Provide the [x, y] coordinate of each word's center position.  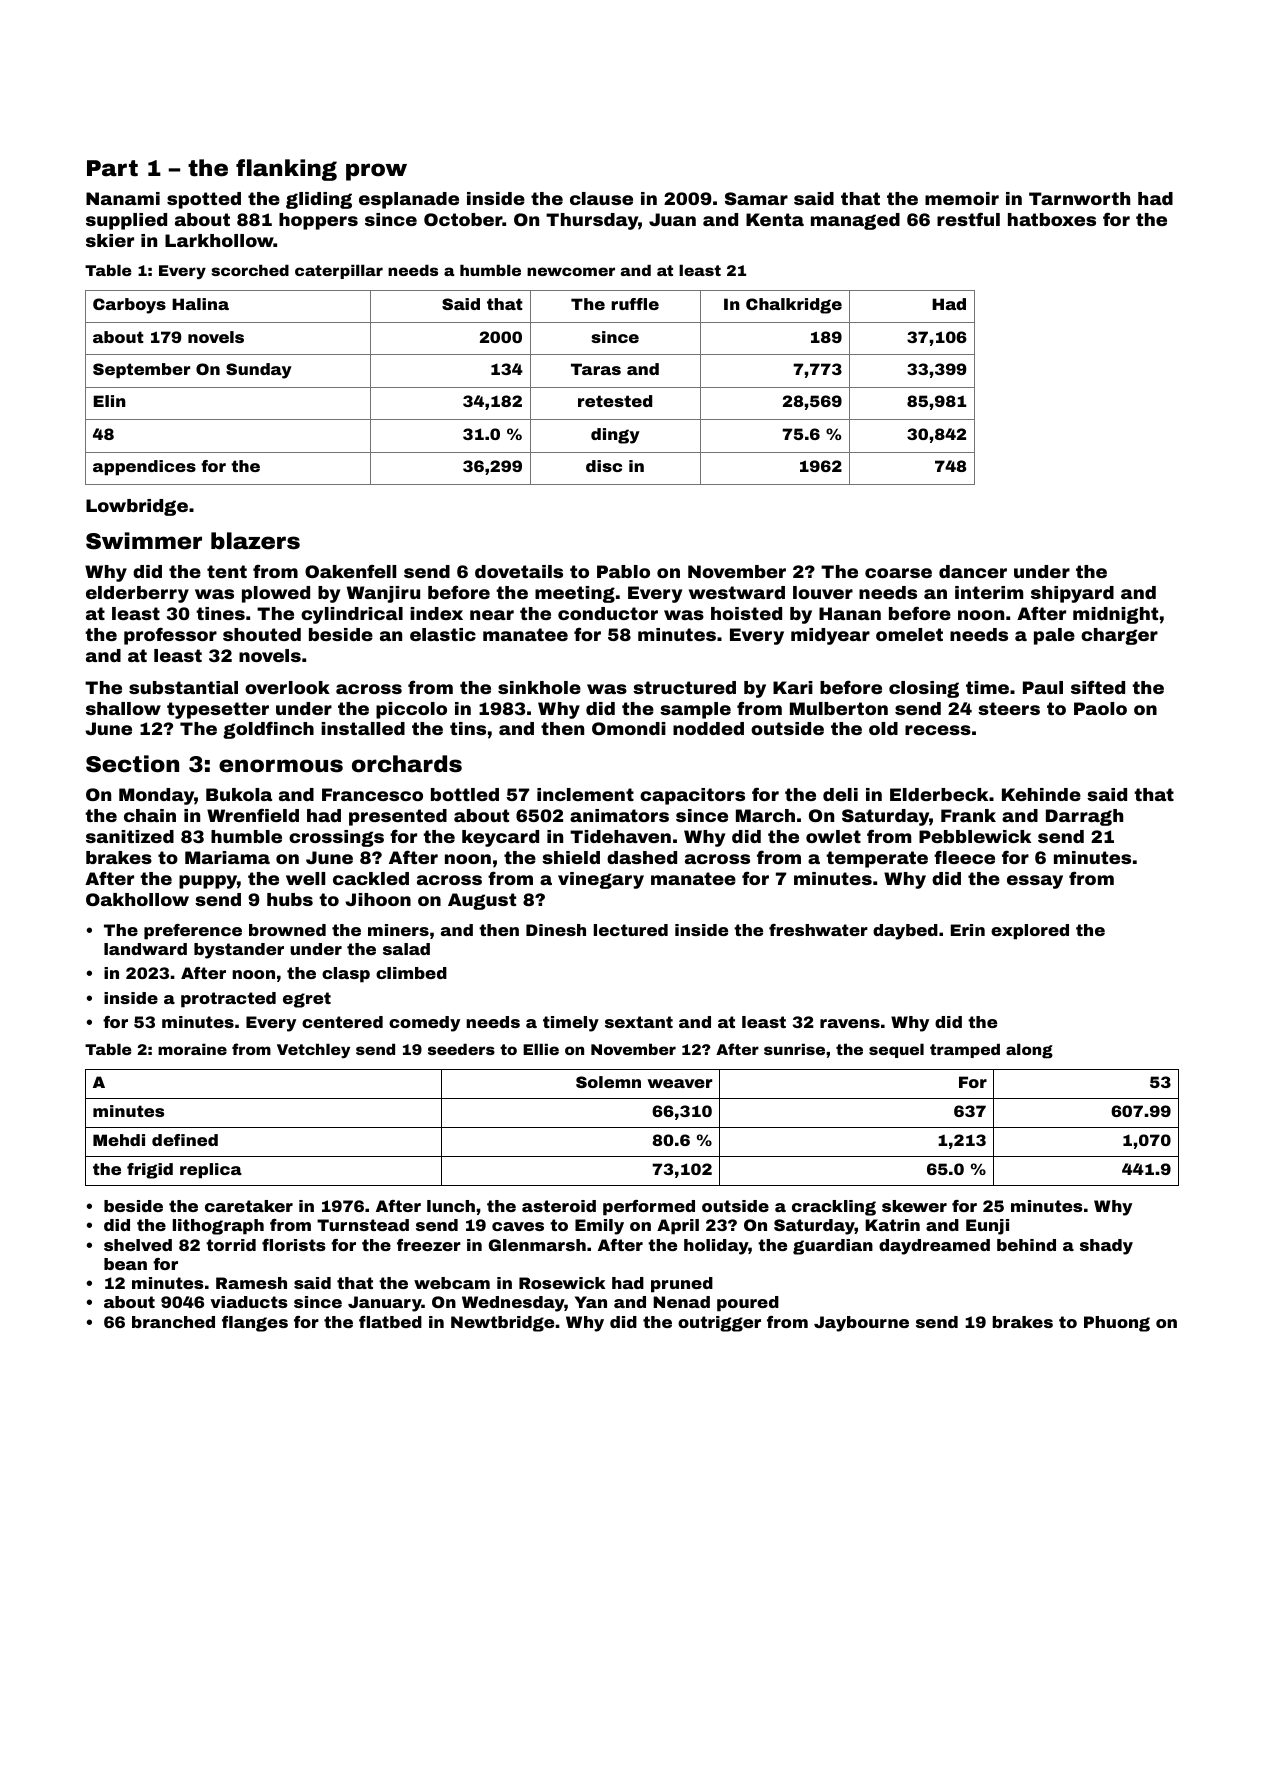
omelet [909, 634]
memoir [962, 198]
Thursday [592, 221]
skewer [914, 1206]
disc [604, 466]
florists [294, 1245]
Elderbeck [939, 794]
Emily [599, 1227]
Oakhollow [137, 899]
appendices [144, 468]
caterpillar [339, 271]
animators [619, 815]
